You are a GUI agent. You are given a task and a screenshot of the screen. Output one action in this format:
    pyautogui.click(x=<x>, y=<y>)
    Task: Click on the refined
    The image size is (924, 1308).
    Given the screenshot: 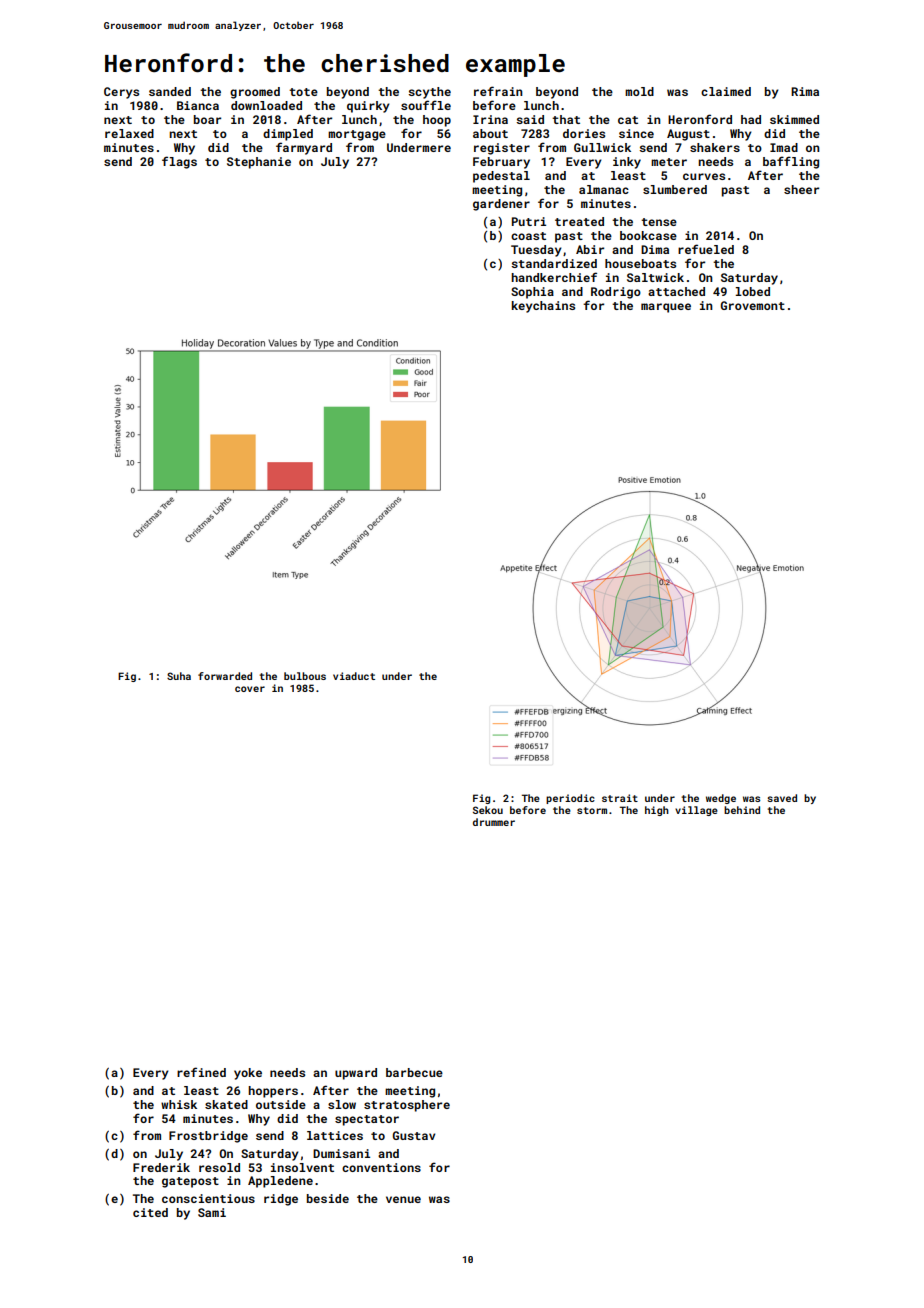 What is the action you would take?
    pyautogui.click(x=201, y=1072)
